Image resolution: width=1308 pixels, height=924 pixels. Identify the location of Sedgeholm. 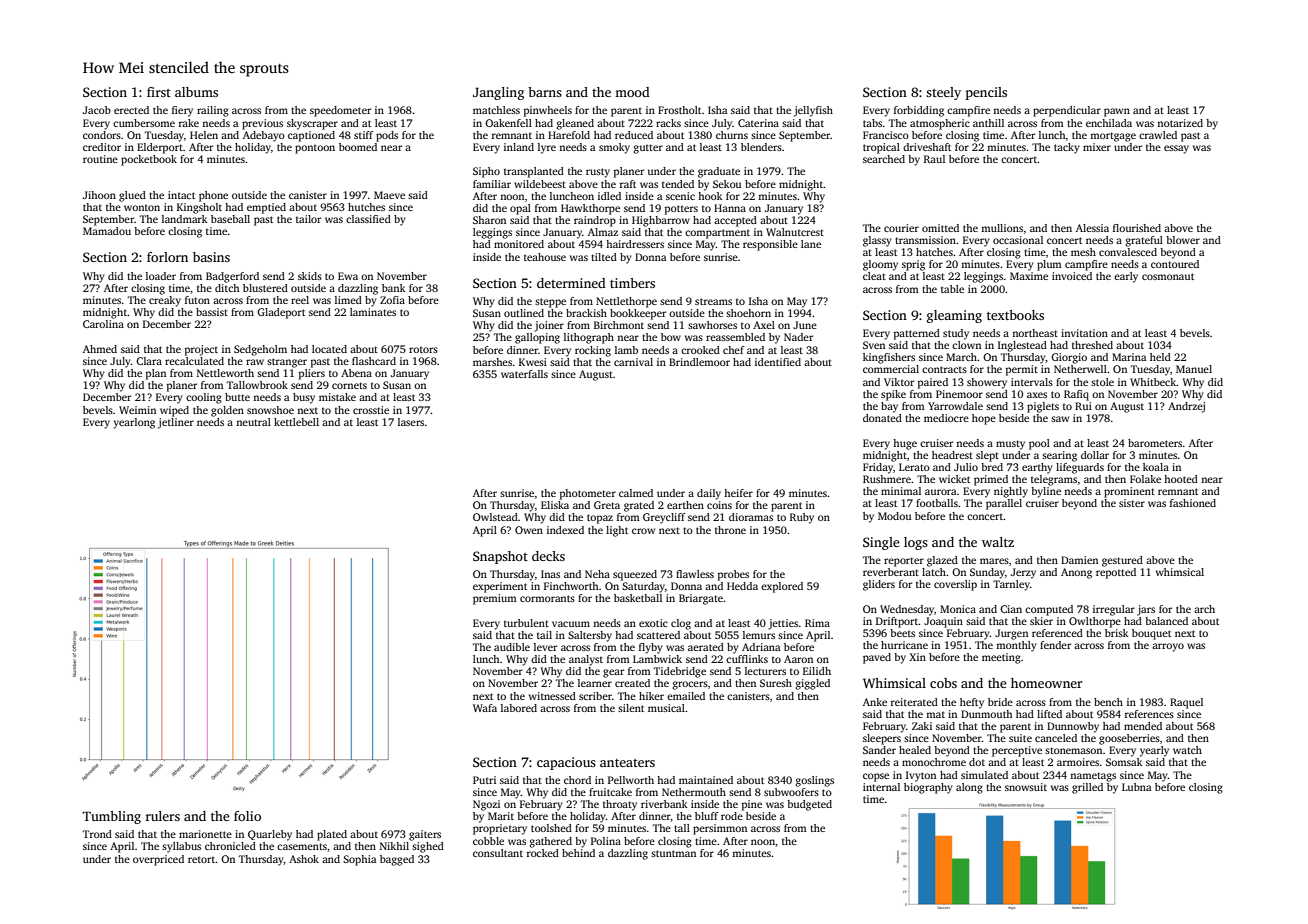
(260, 350).
